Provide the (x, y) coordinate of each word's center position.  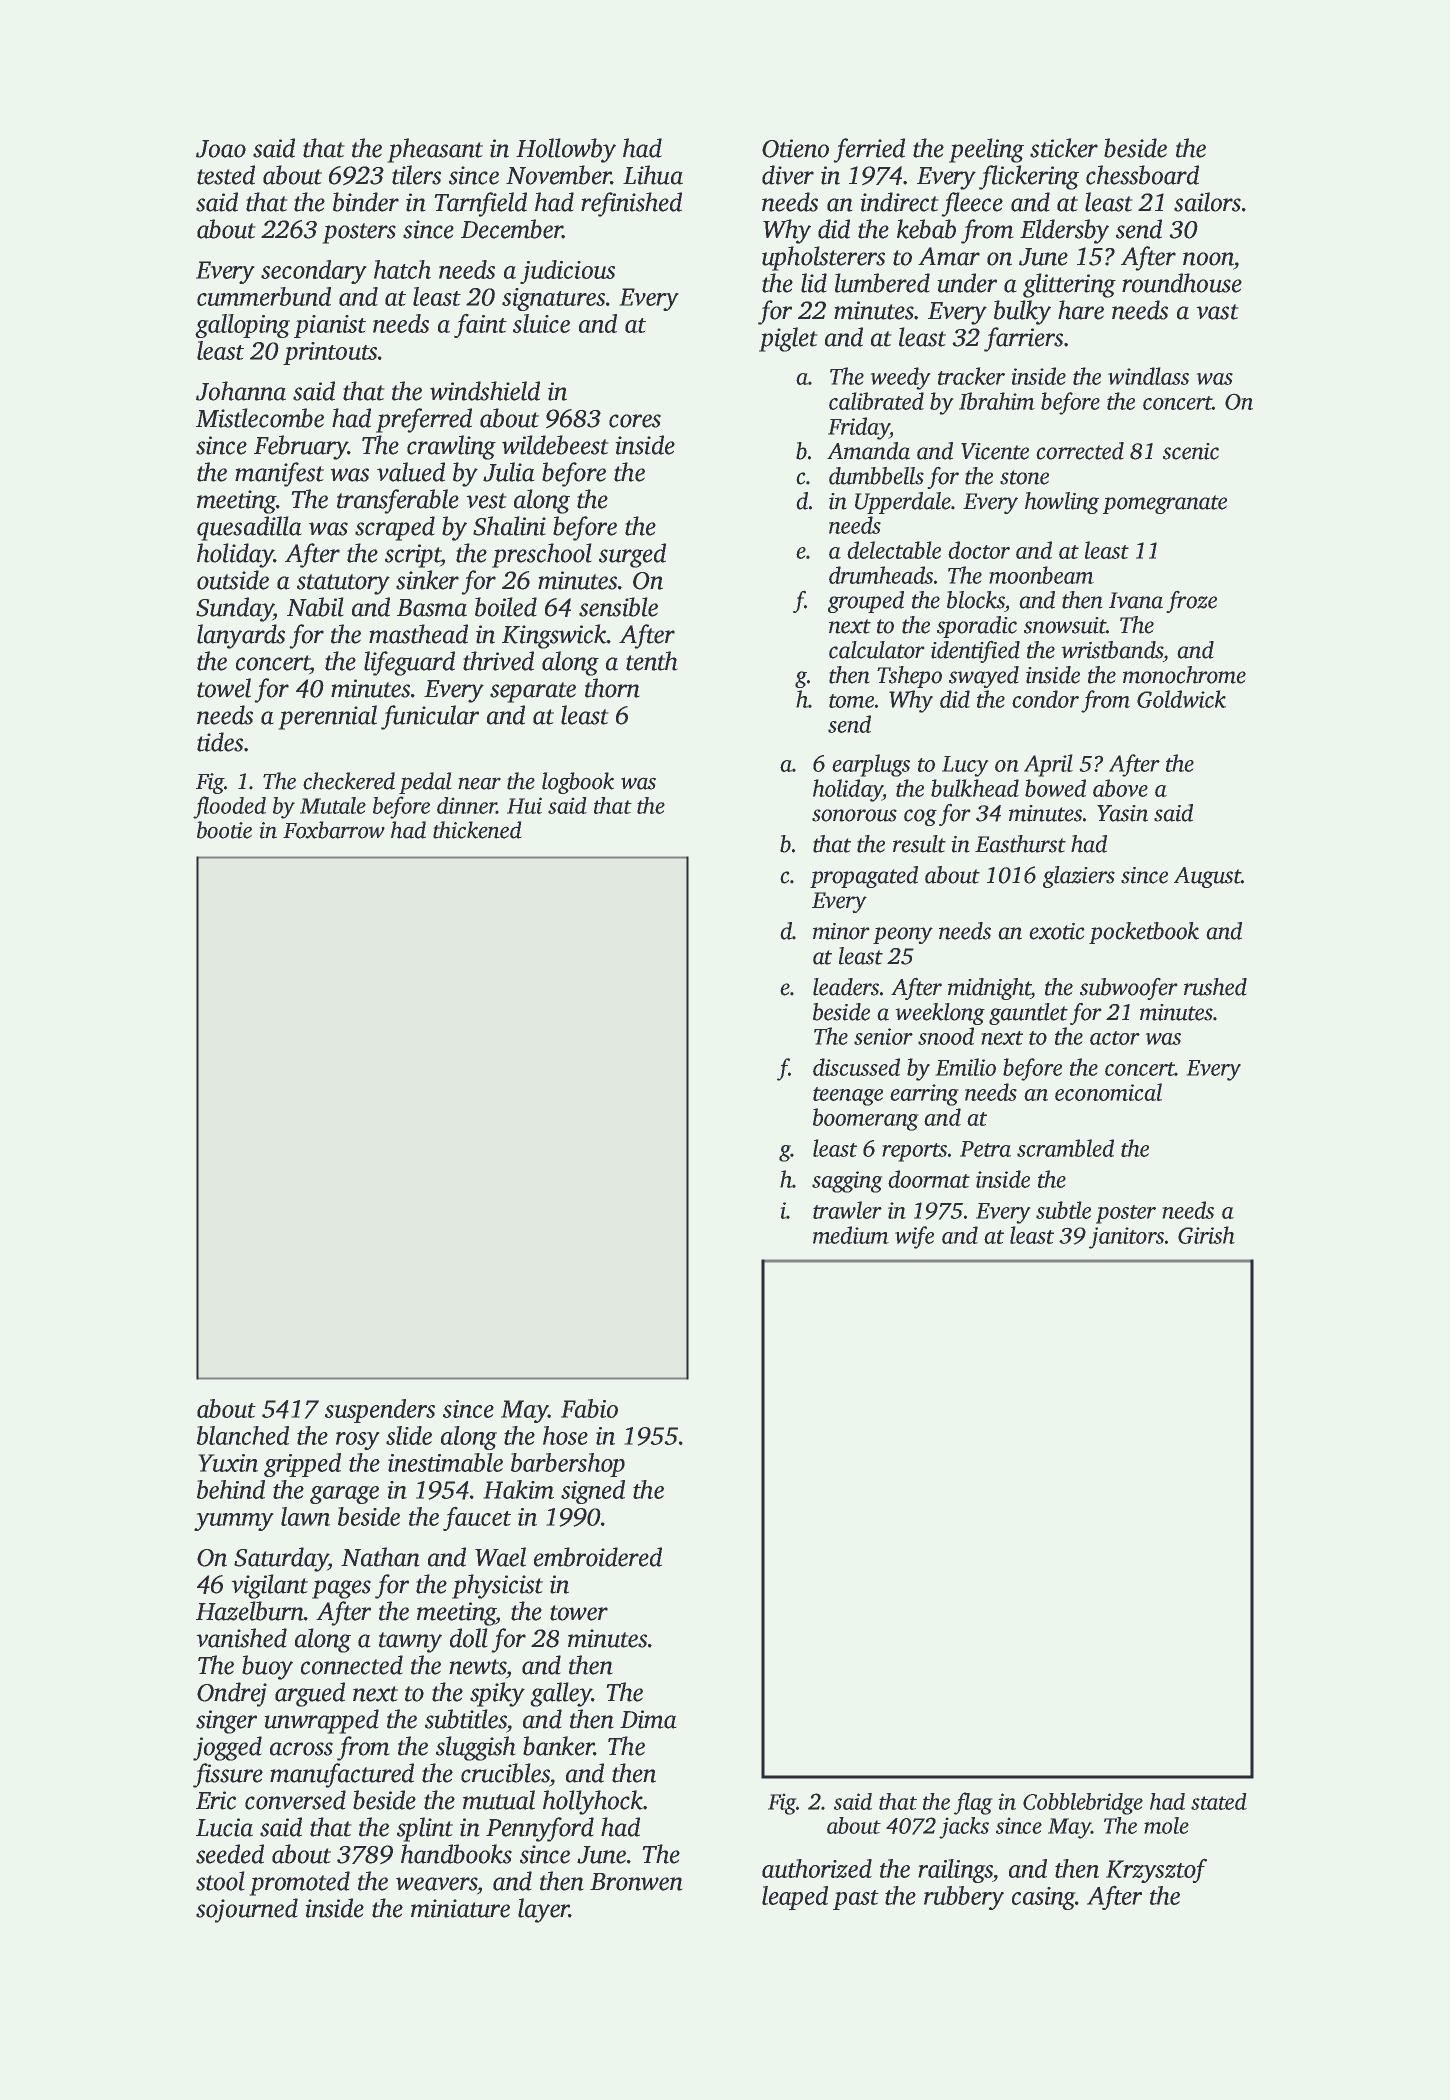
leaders (846, 987)
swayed (984, 677)
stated (1219, 1801)
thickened (477, 830)
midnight (989, 989)
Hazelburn (250, 1611)
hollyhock (593, 1802)
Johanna (241, 391)
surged (632, 555)
